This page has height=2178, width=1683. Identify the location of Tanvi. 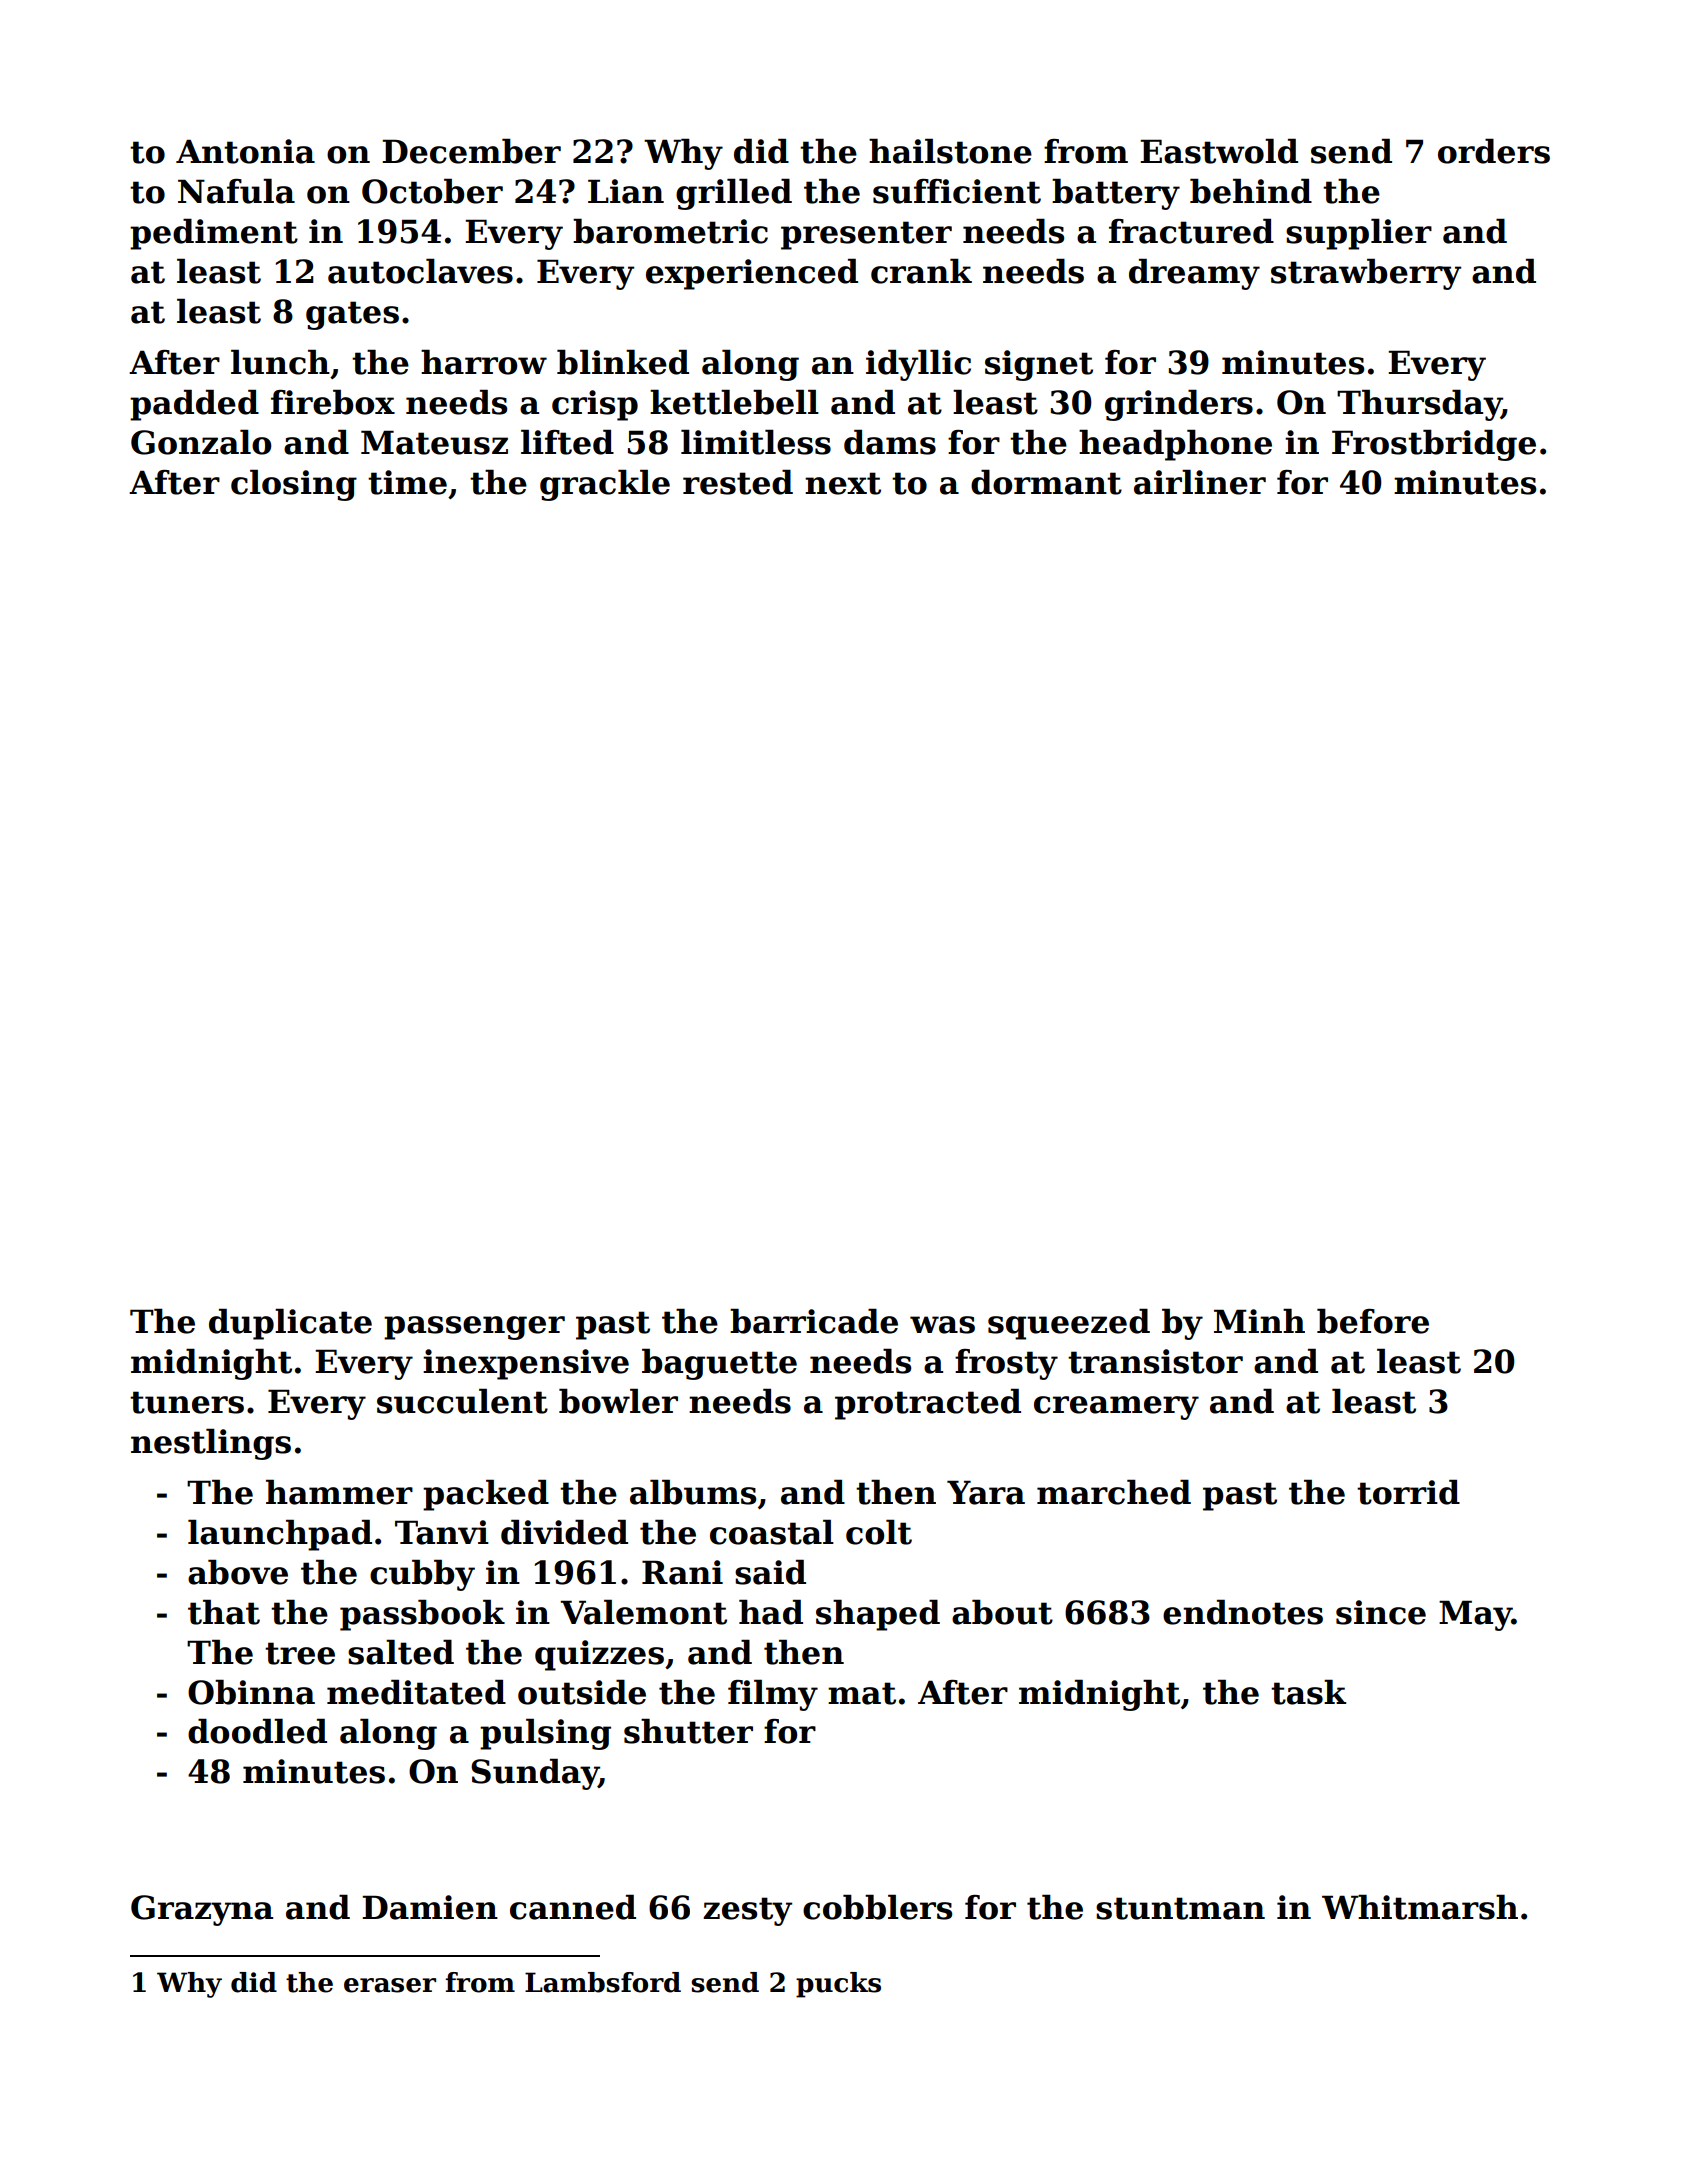
(442, 1532).
